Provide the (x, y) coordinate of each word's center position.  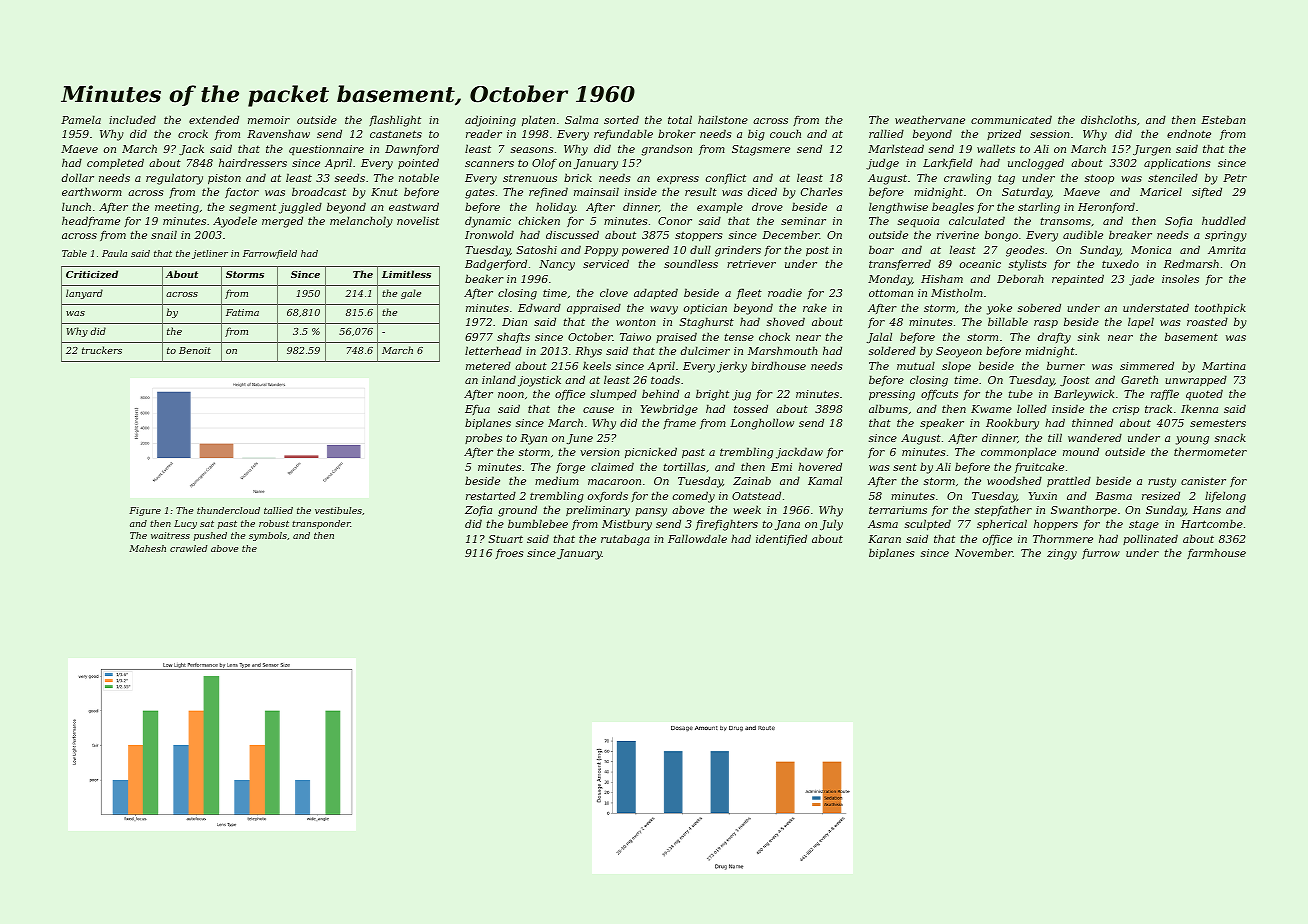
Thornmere (1063, 538)
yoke (999, 309)
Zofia (478, 511)
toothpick (1220, 308)
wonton (636, 322)
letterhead (493, 350)
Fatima (242, 312)
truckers (102, 350)
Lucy (185, 524)
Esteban (1223, 119)
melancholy (361, 222)
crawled (189, 548)
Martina (1224, 366)
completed (115, 163)
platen (538, 120)
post (817, 251)
